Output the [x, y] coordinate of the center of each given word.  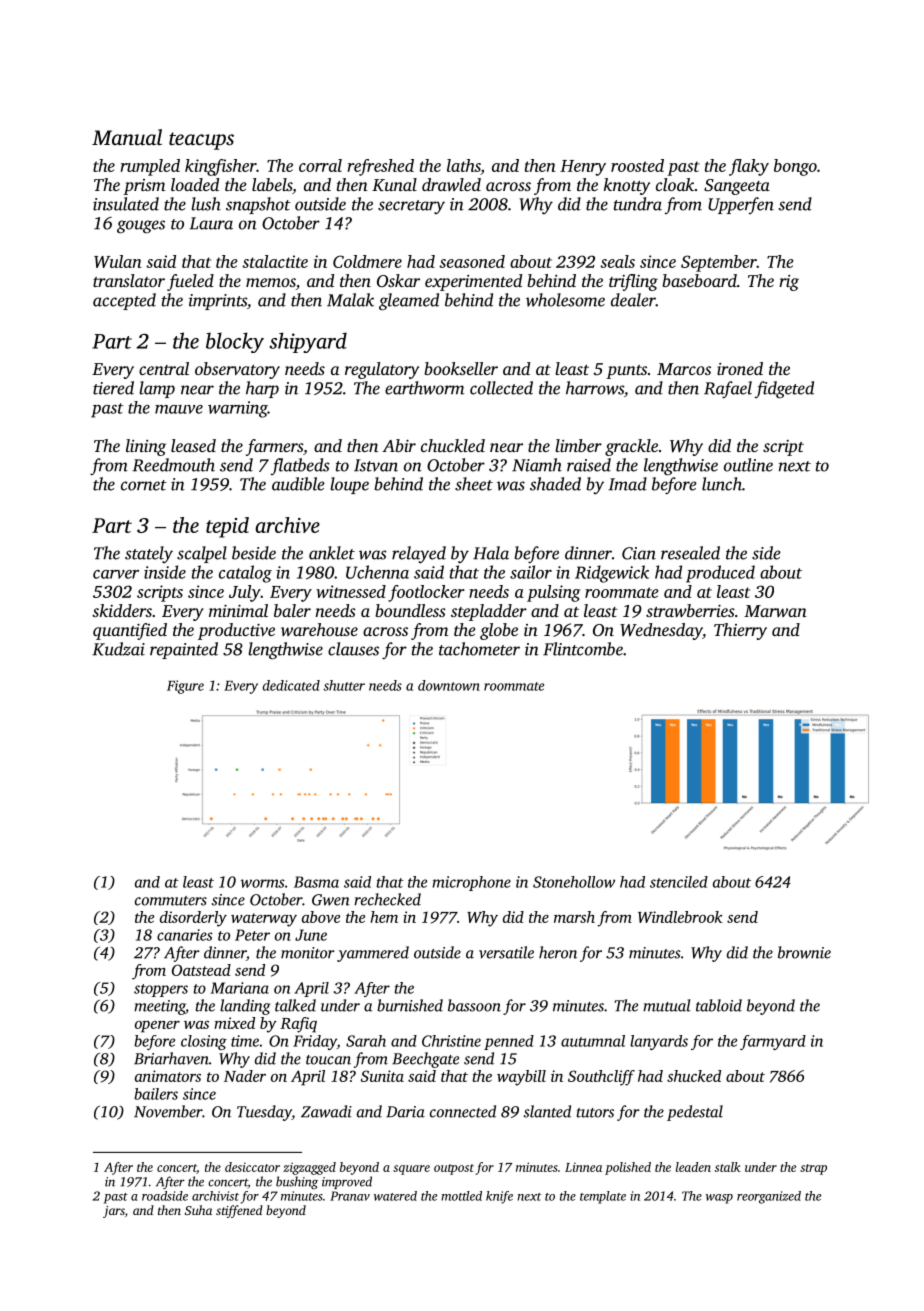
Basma [316, 882]
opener [157, 1027]
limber [578, 445]
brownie [804, 952]
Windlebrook [680, 917]
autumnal [593, 1041]
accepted [124, 301]
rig [789, 283]
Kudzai [118, 649]
